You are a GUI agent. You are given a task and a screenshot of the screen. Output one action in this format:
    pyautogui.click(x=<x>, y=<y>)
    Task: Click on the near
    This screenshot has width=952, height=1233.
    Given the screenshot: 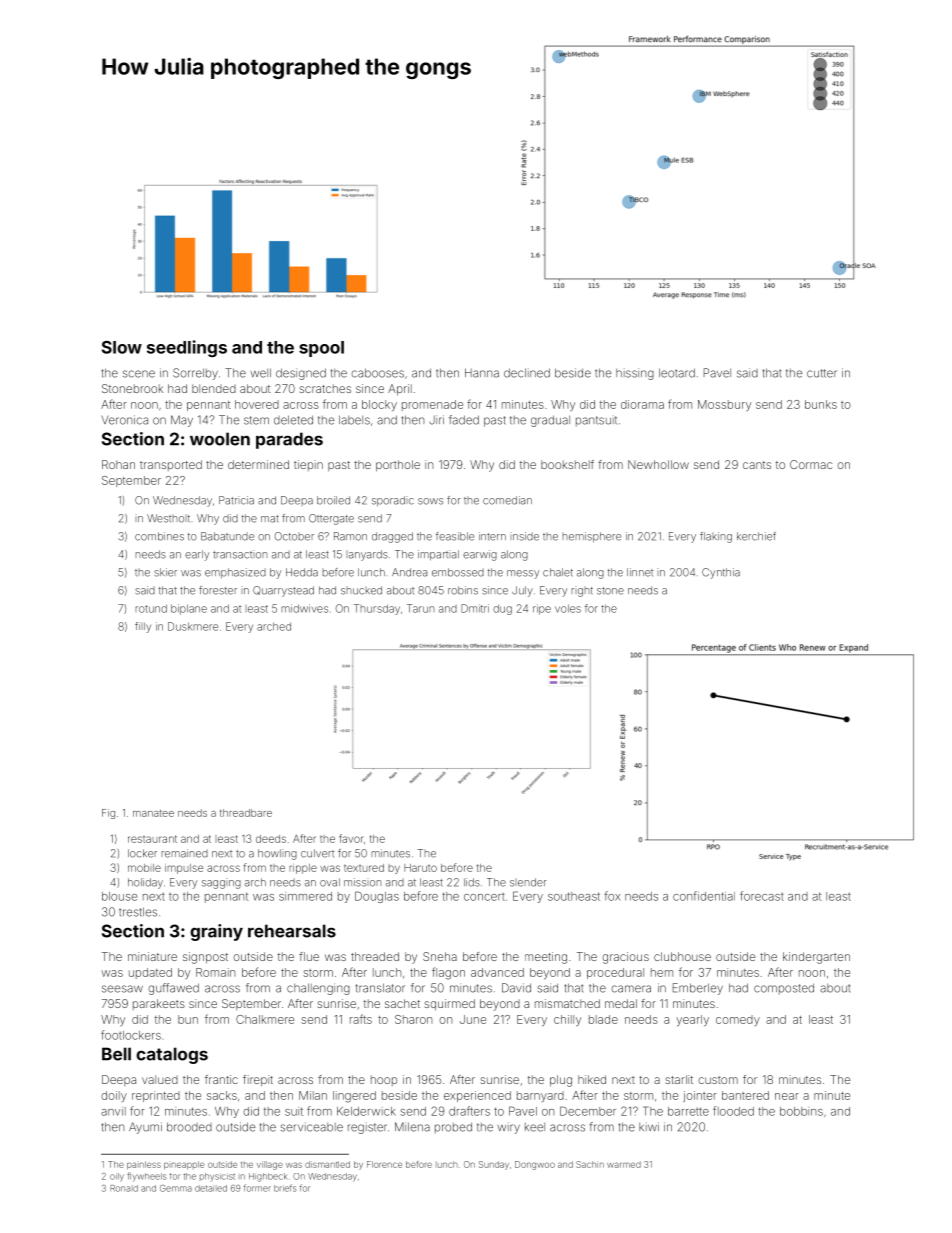 What is the action you would take?
    pyautogui.click(x=787, y=1096)
